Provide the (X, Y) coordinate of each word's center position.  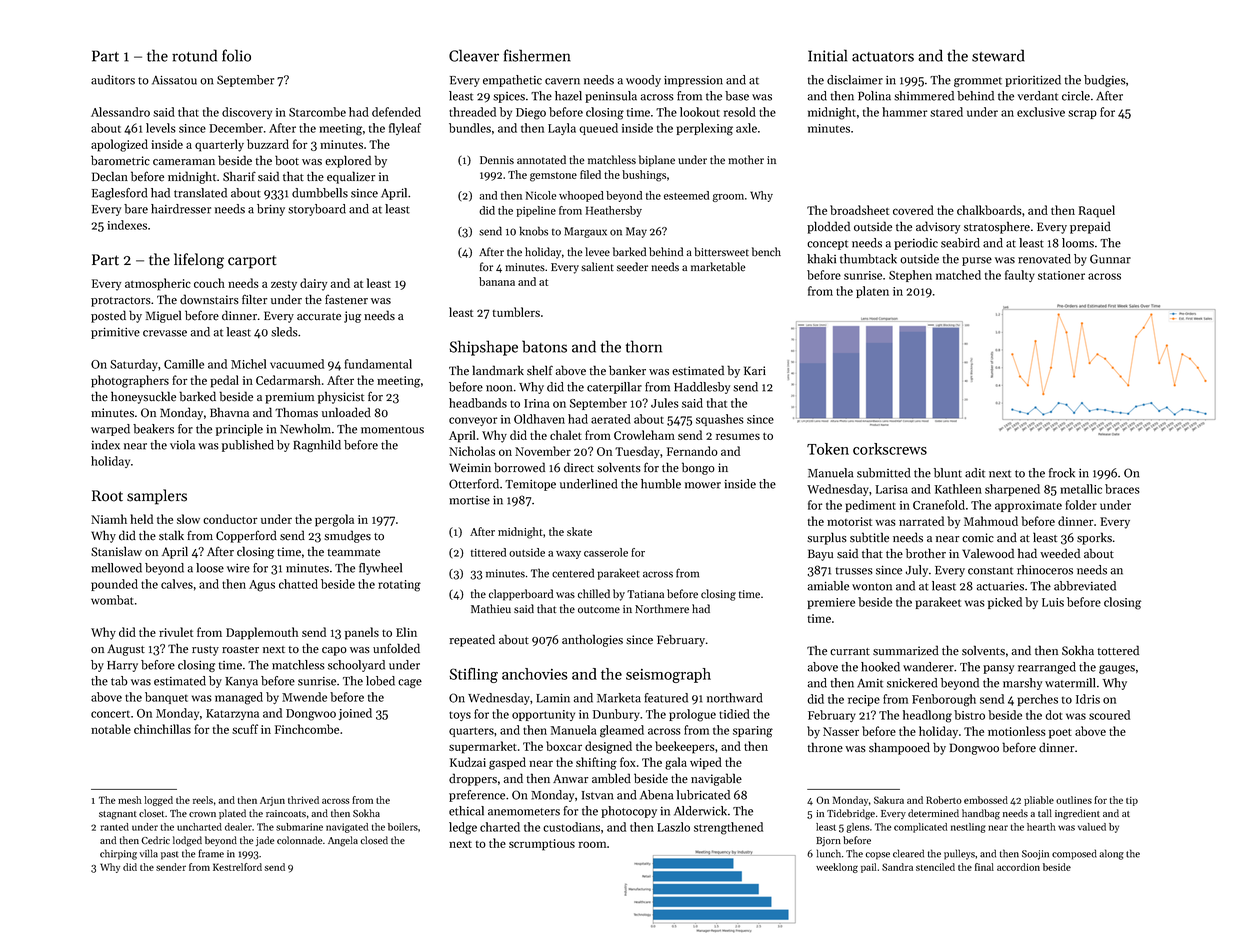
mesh (130, 800)
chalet (566, 435)
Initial (827, 55)
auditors (113, 80)
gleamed (622, 731)
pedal (224, 381)
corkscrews (890, 449)
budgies (1105, 81)
